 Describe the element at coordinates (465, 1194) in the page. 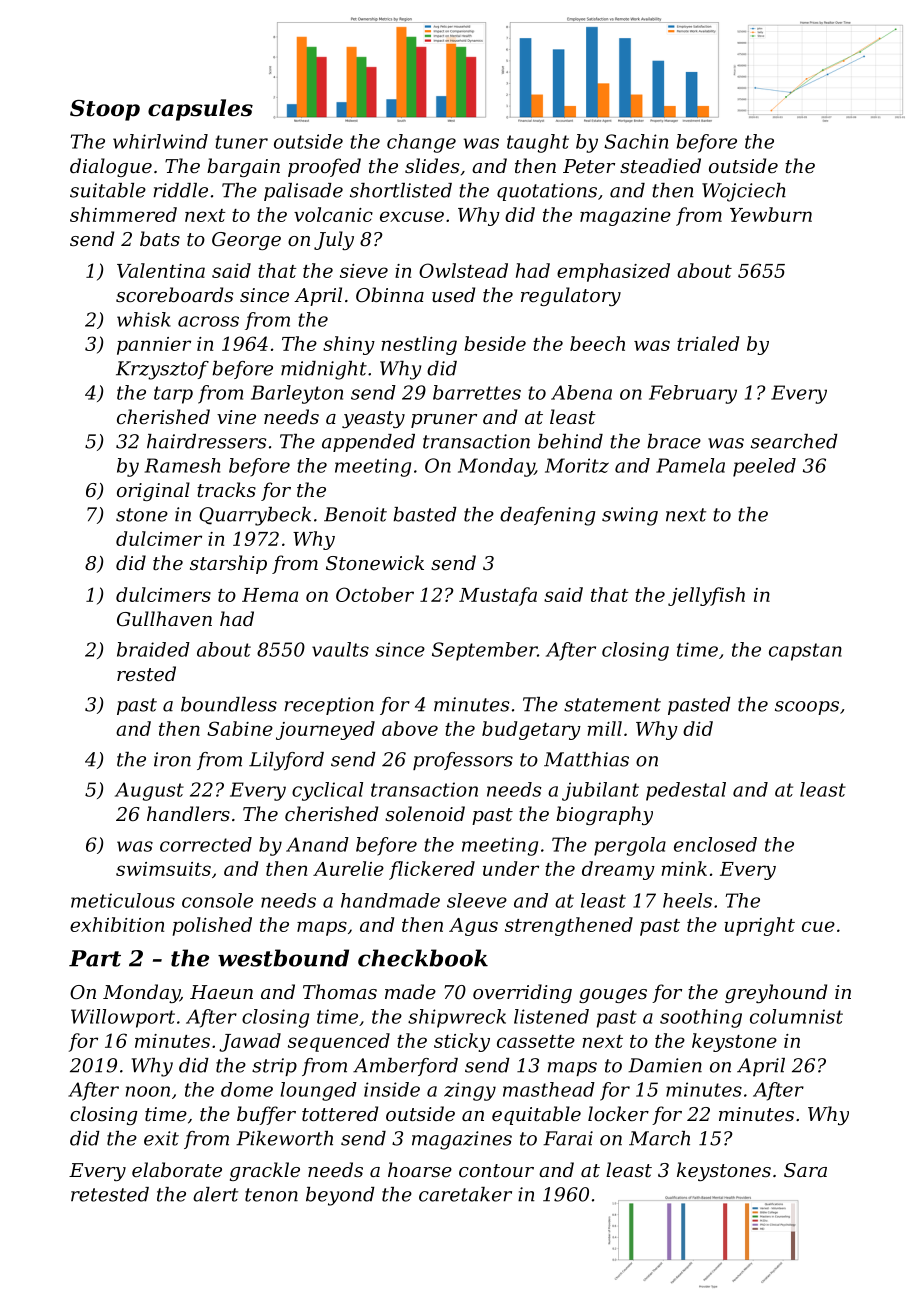

I see `caretaker` at that location.
